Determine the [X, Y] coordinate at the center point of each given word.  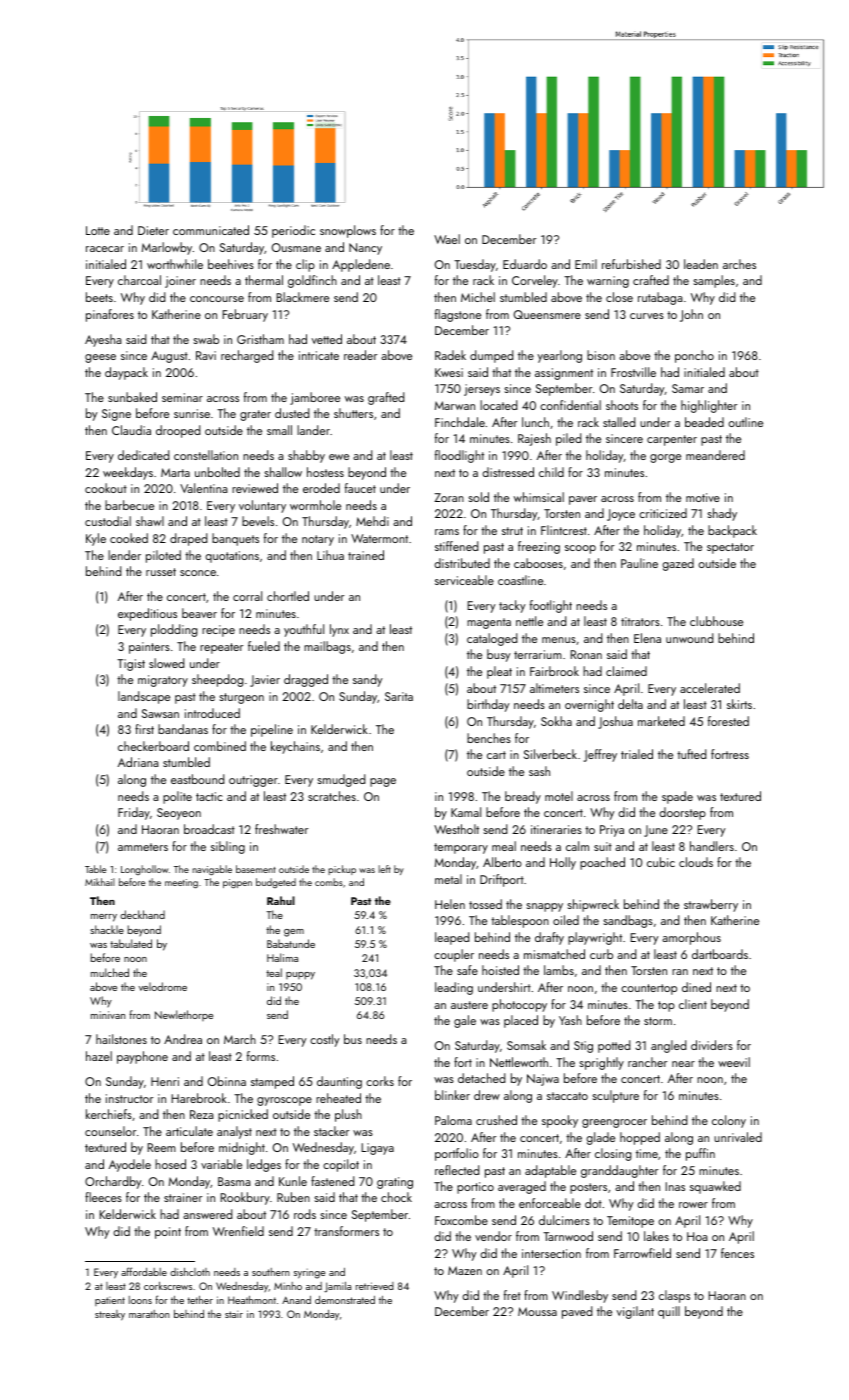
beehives [231, 264]
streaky [110, 1315]
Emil [586, 264]
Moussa [537, 1311]
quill [669, 1312]
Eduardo [525, 264]
